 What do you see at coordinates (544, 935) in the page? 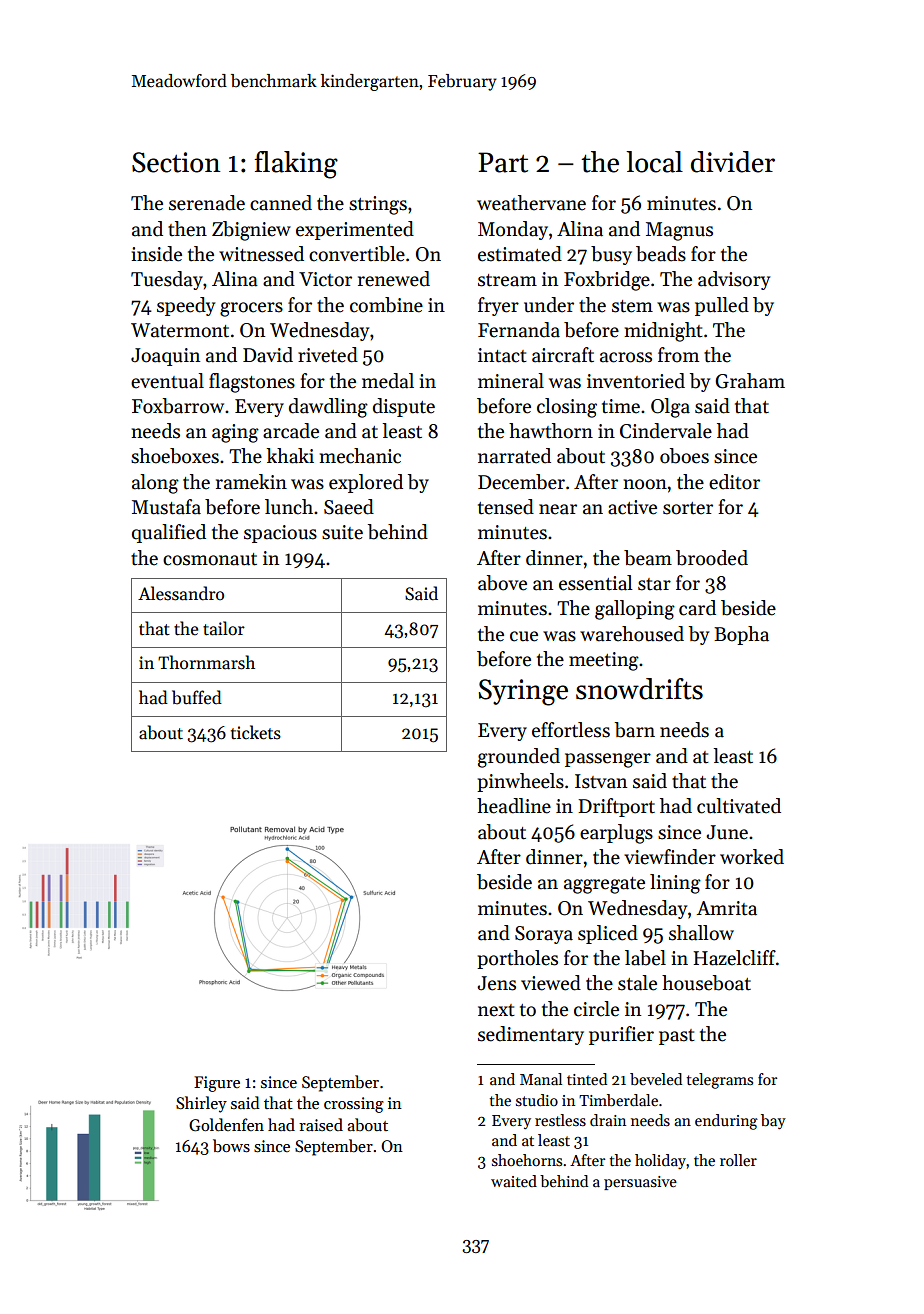
I see `Soraya` at bounding box center [544, 935].
